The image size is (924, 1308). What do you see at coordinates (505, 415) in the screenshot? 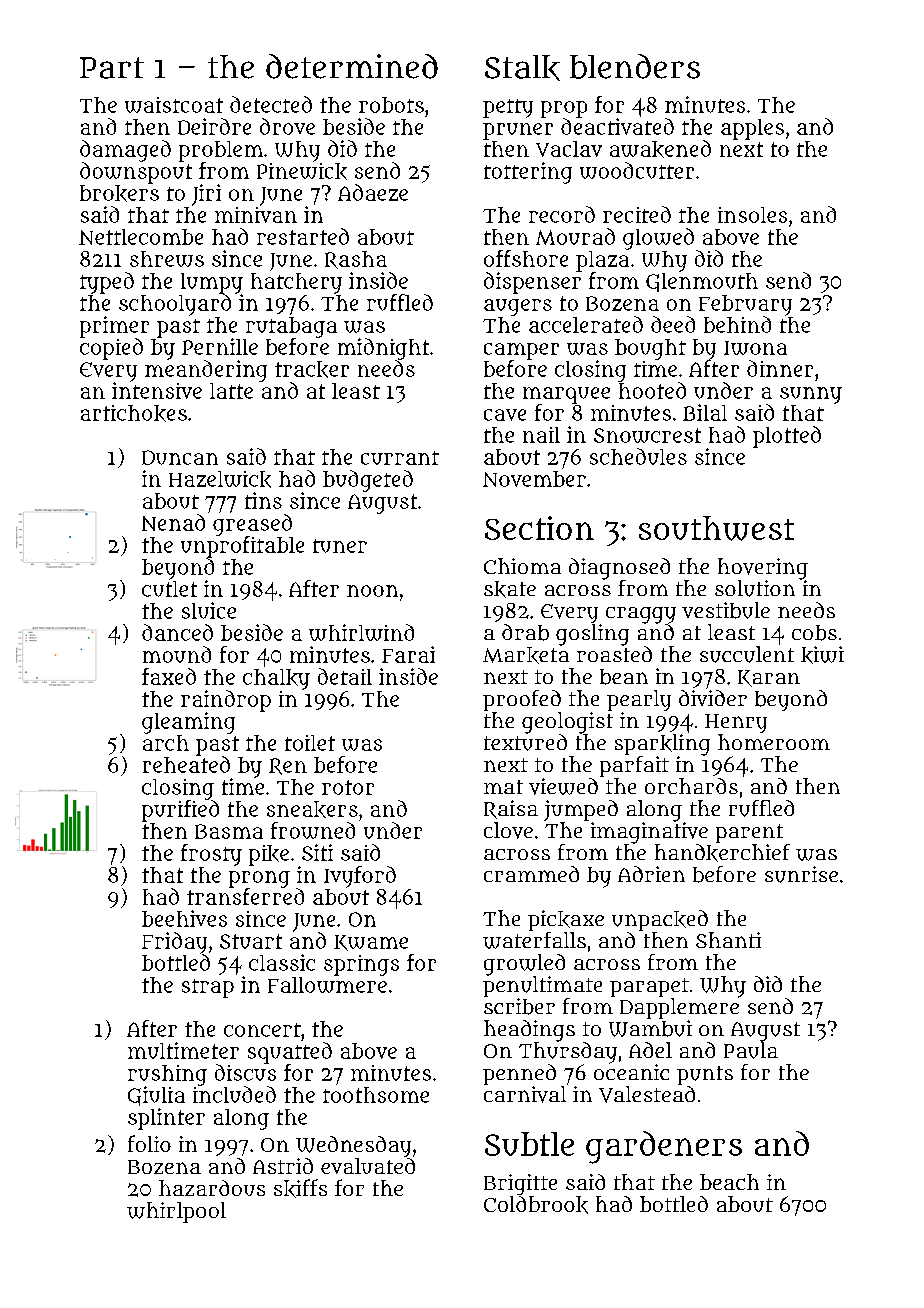
I see `cave` at bounding box center [505, 415].
